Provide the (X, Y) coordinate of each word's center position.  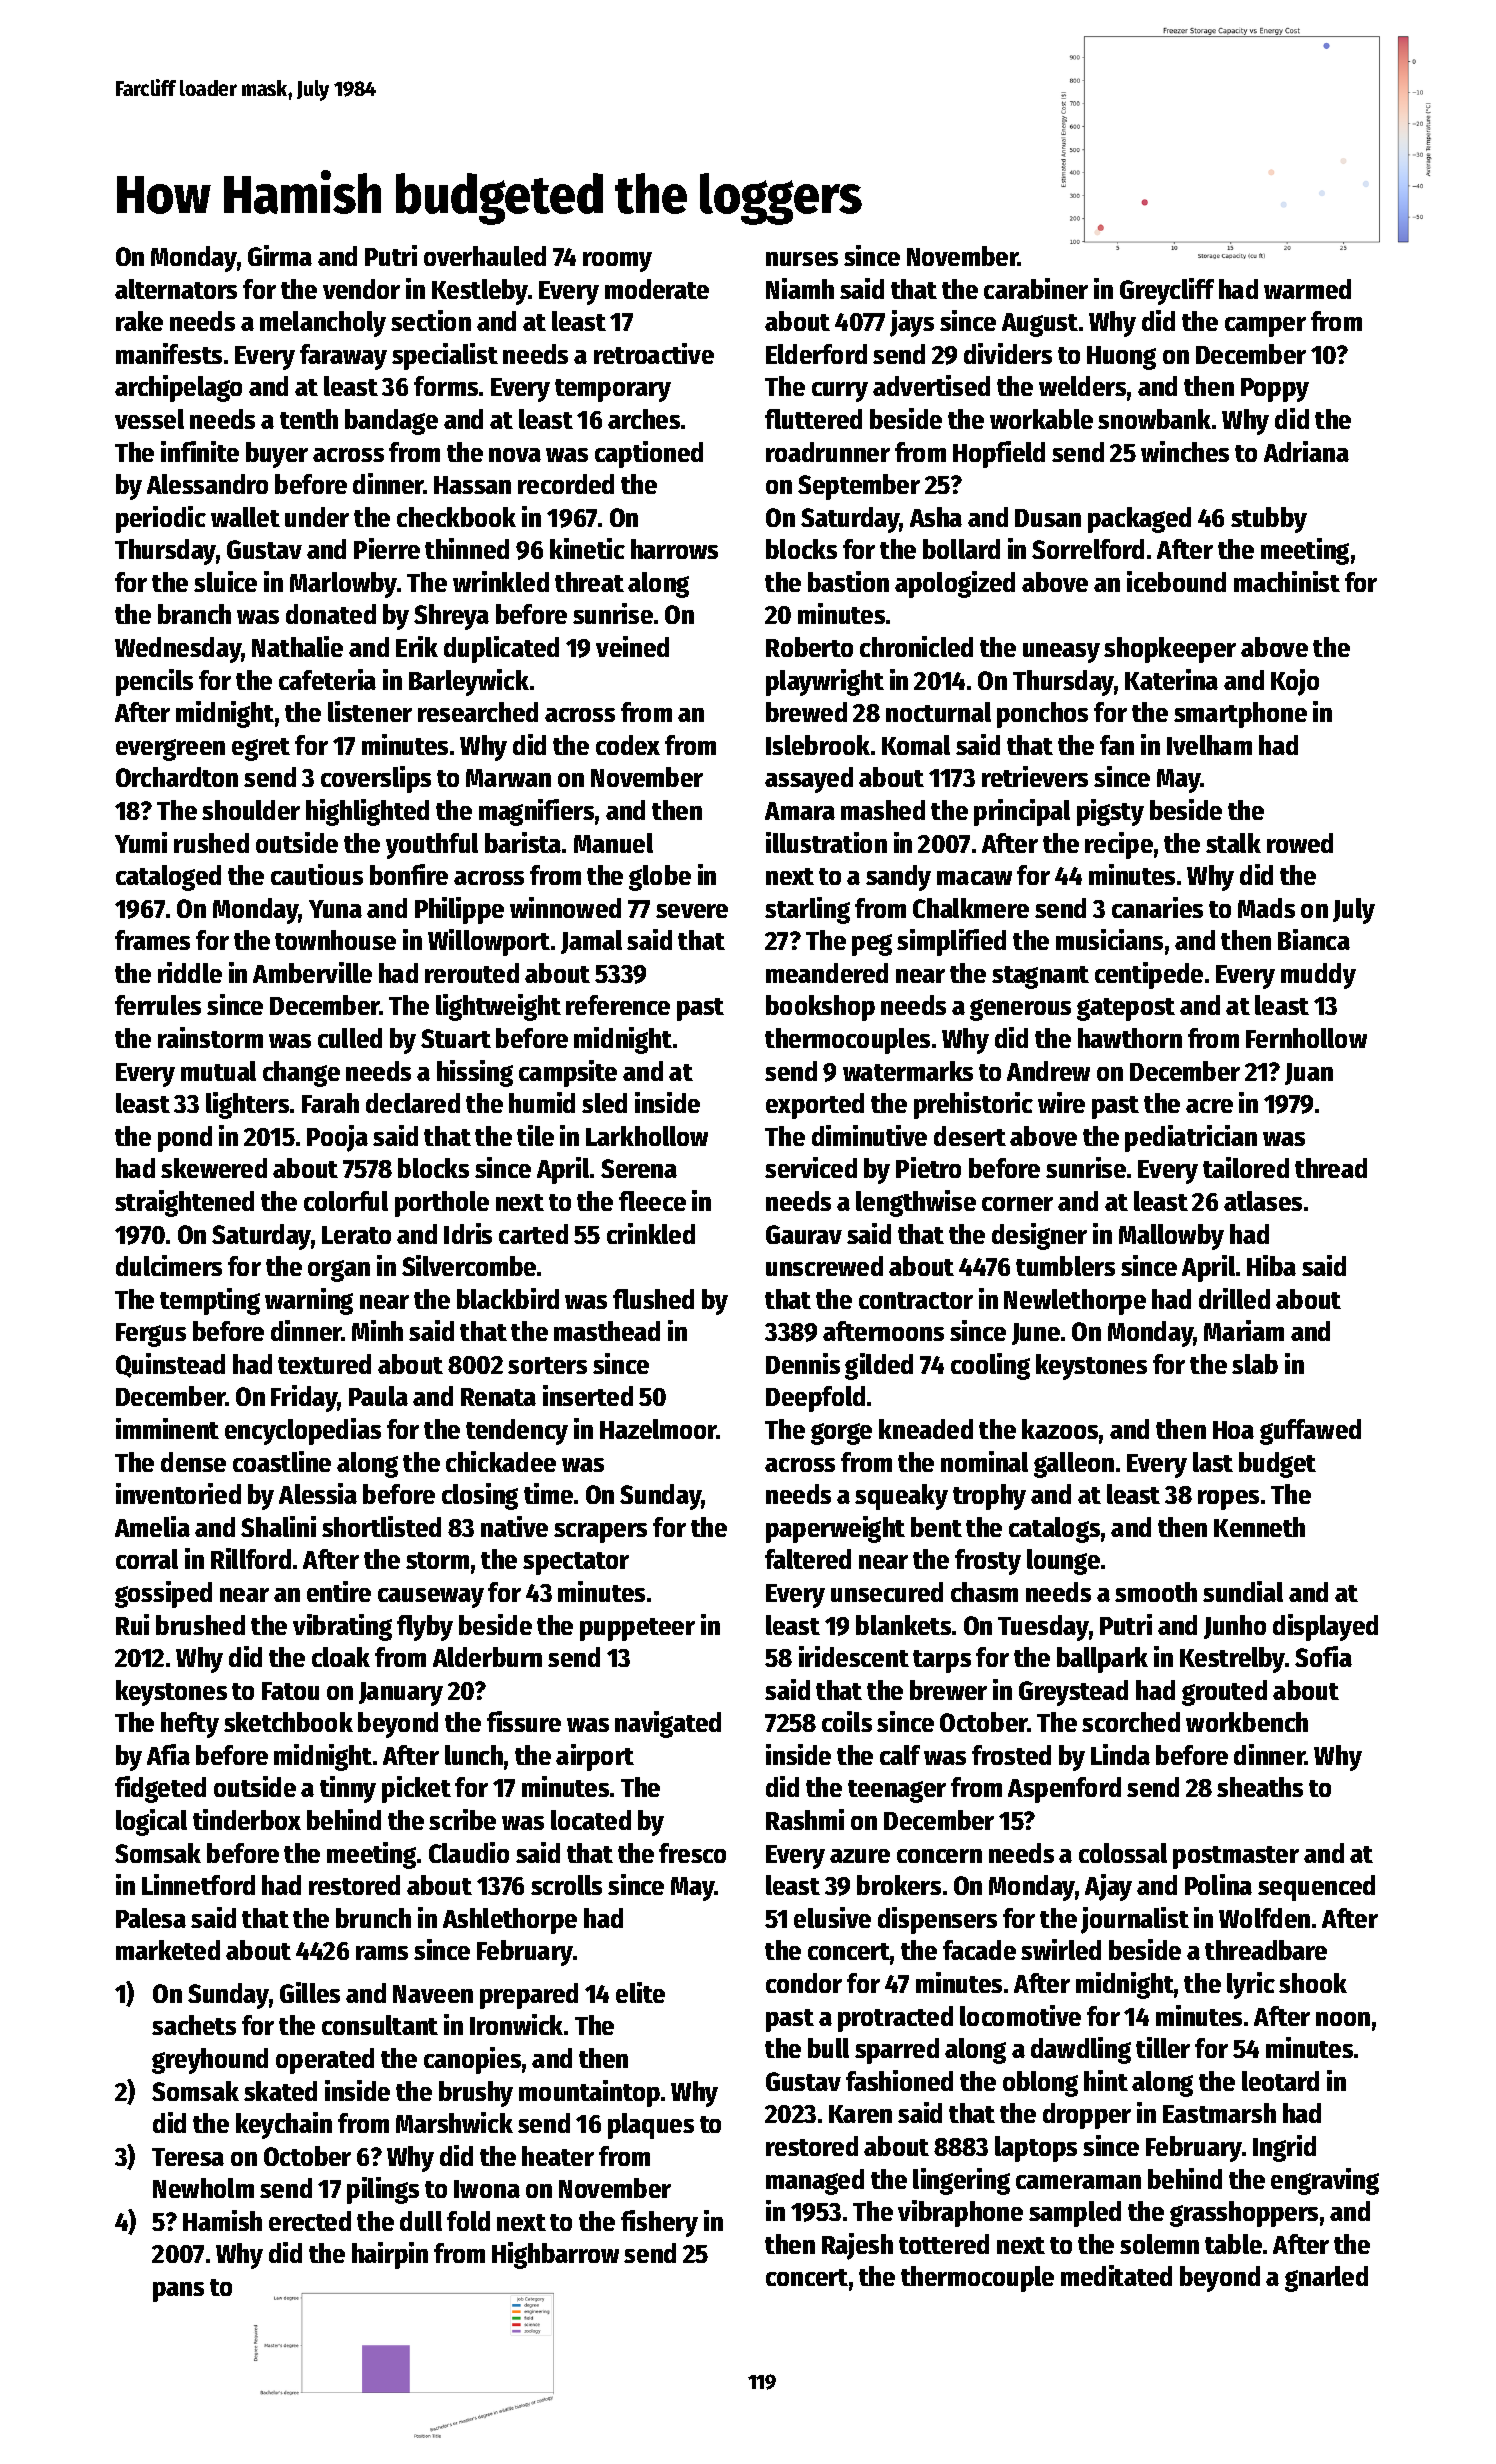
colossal (1123, 1853)
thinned (467, 548)
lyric (1251, 1985)
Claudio (469, 1852)
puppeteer (637, 1629)
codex (628, 745)
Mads (1266, 908)
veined (632, 646)
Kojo (1295, 682)
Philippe (459, 910)
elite (640, 1992)
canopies (472, 2060)
